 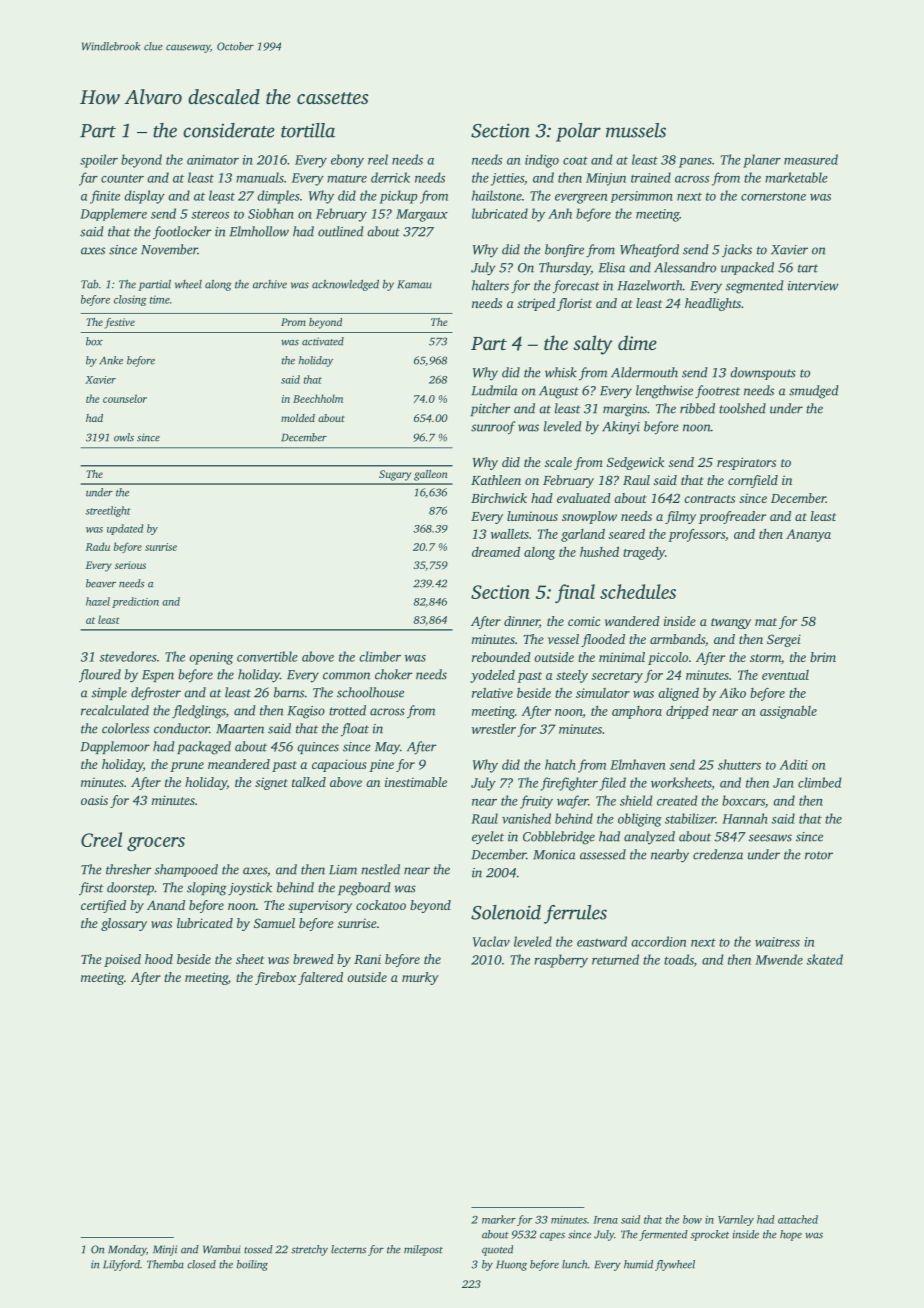 I want to click on twangy, so click(x=731, y=623).
